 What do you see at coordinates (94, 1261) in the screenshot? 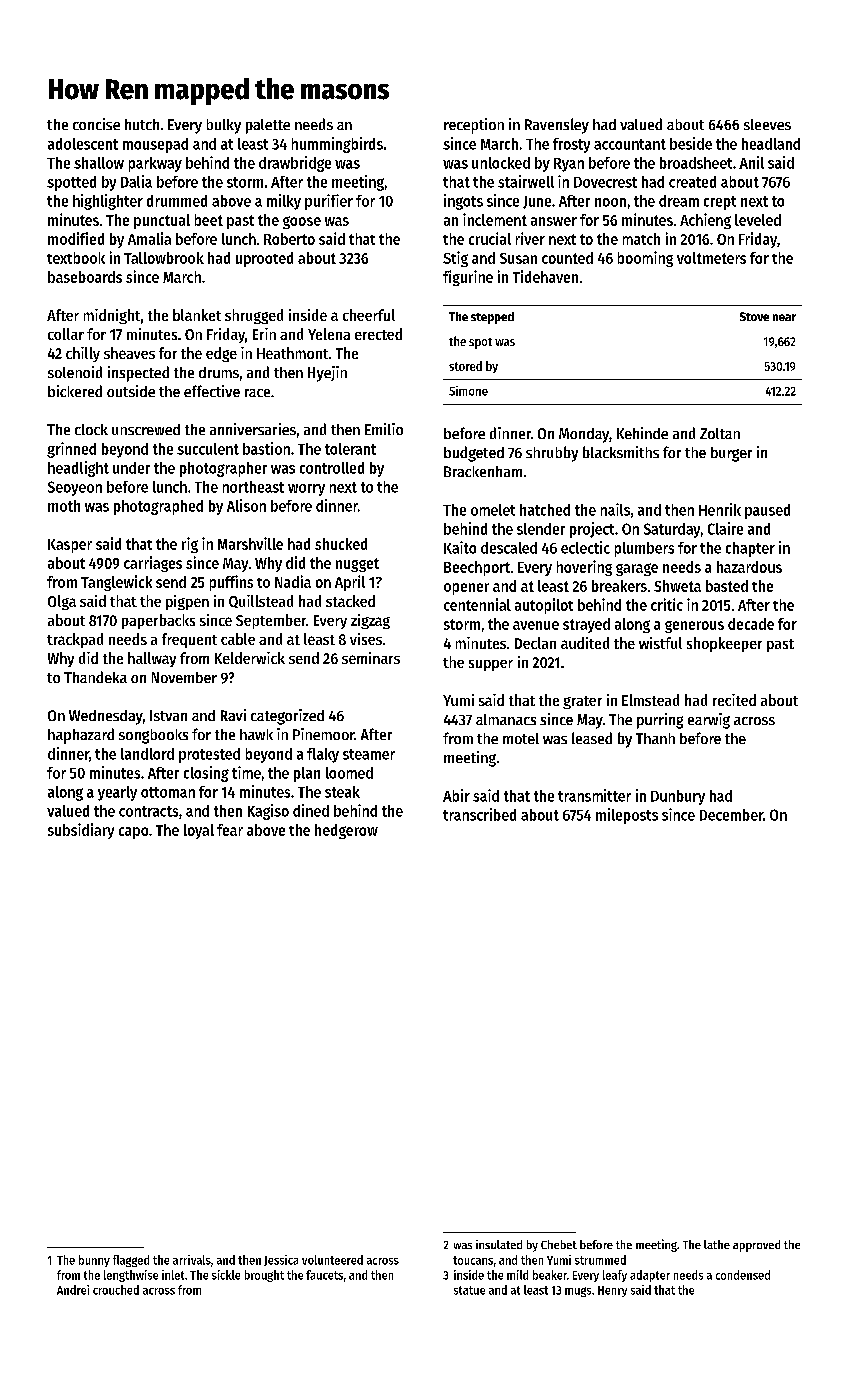
I see `bunny` at bounding box center [94, 1261].
